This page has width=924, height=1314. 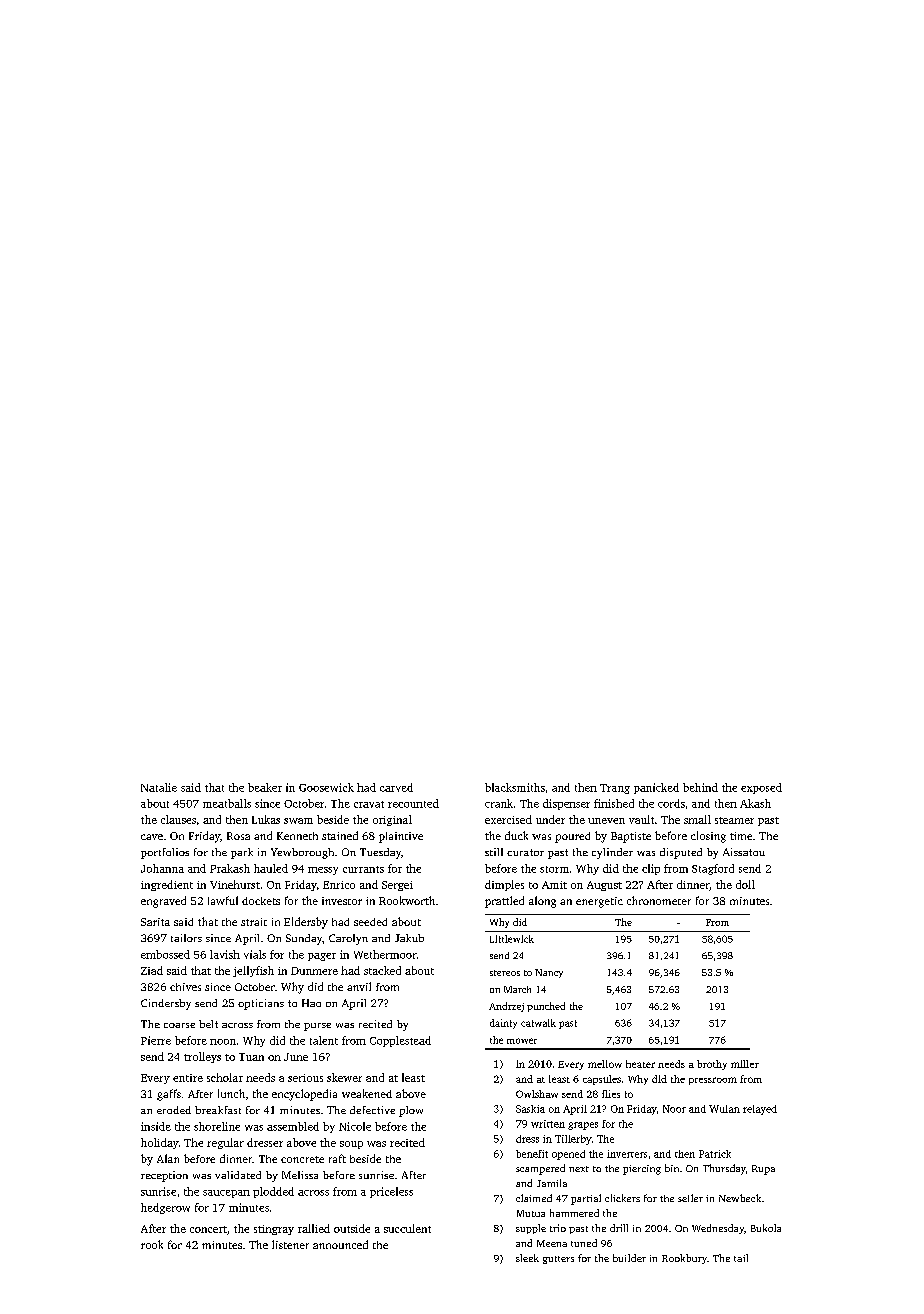 What do you see at coordinates (674, 1109) in the page?
I see `Noor` at bounding box center [674, 1109].
